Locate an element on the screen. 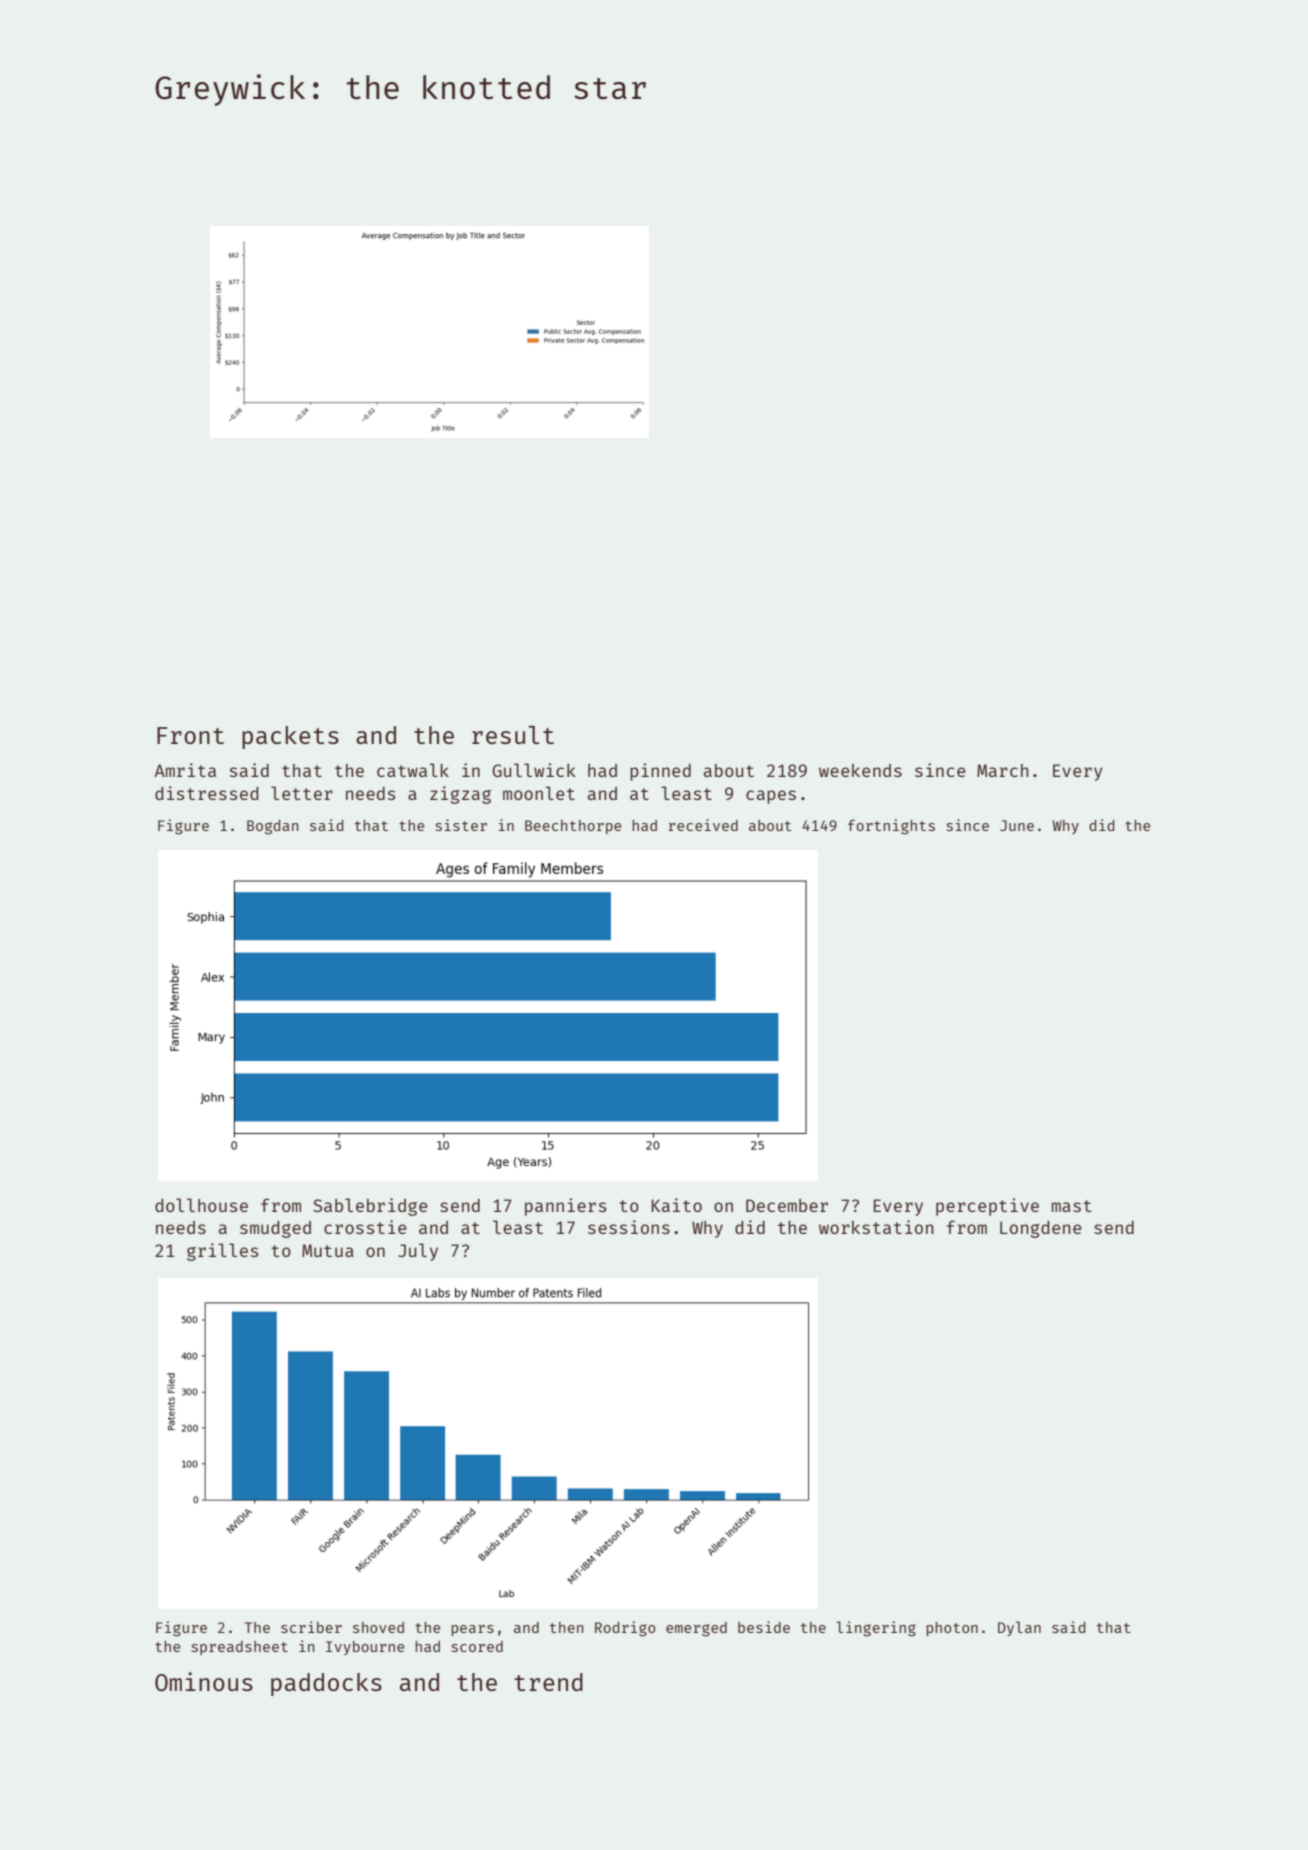 The image size is (1308, 1850). mast is located at coordinates (1072, 1206).
